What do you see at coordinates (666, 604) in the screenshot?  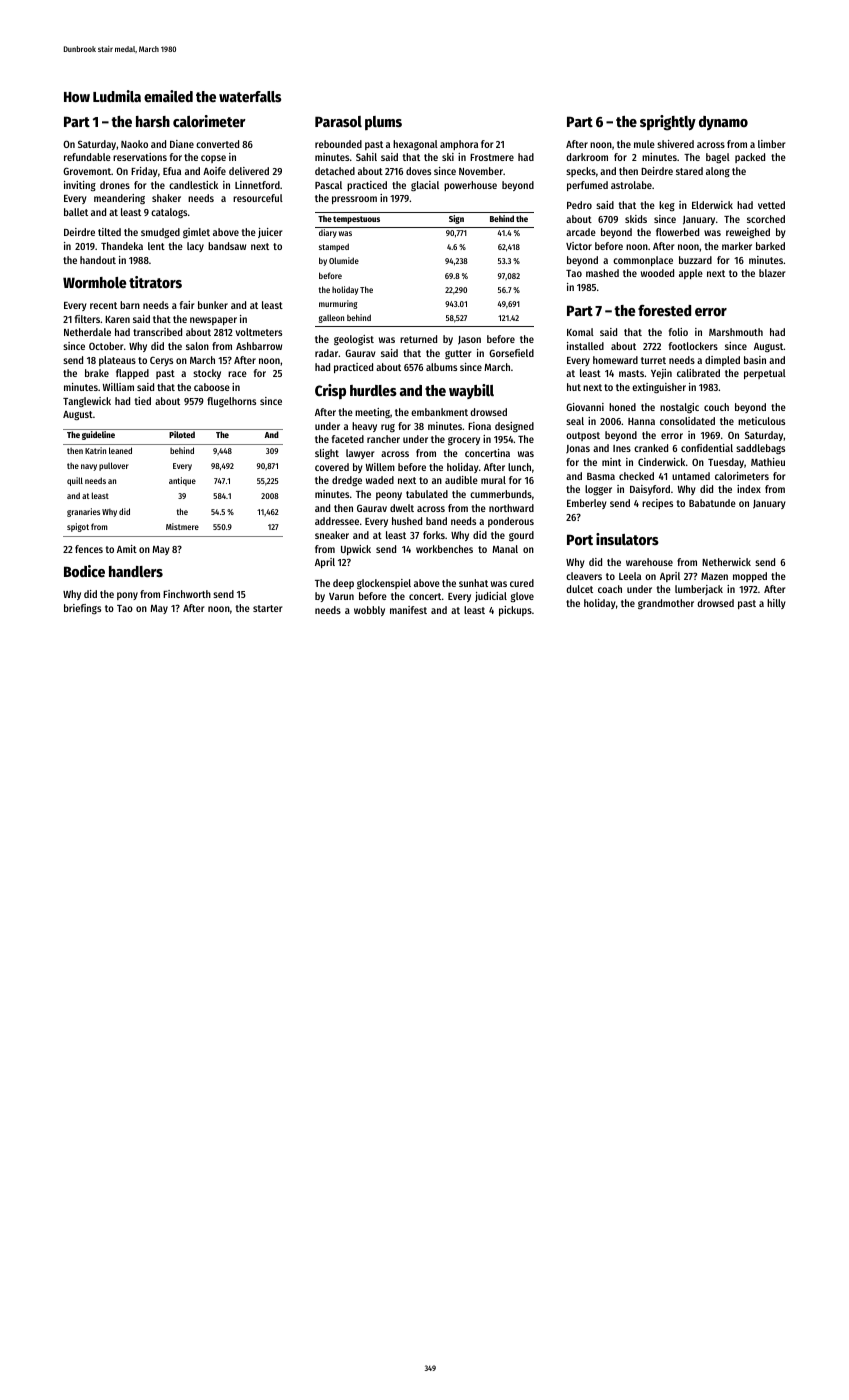 I see `grandmother` at bounding box center [666, 604].
